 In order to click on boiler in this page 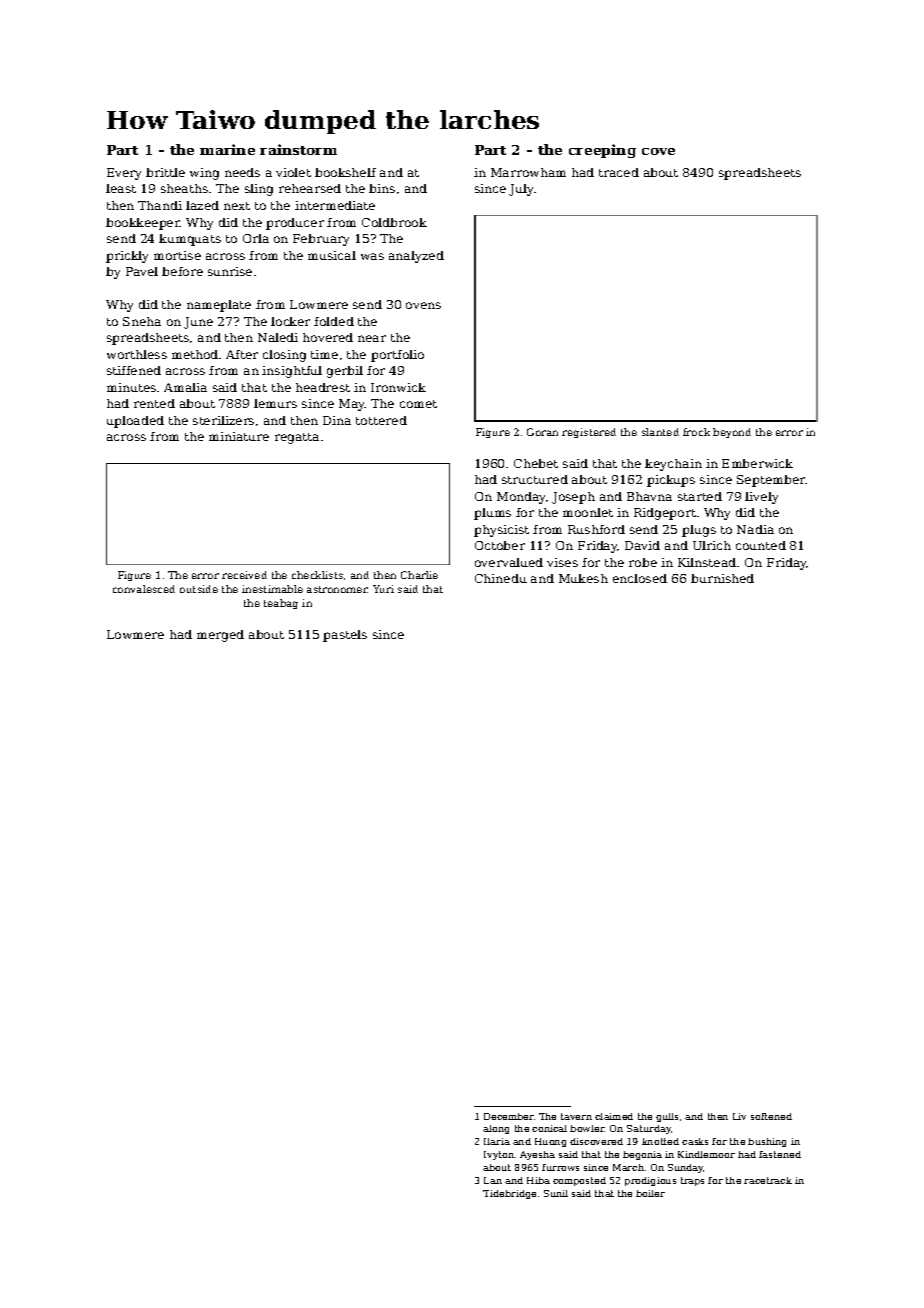, I will do `click(650, 1193)`.
